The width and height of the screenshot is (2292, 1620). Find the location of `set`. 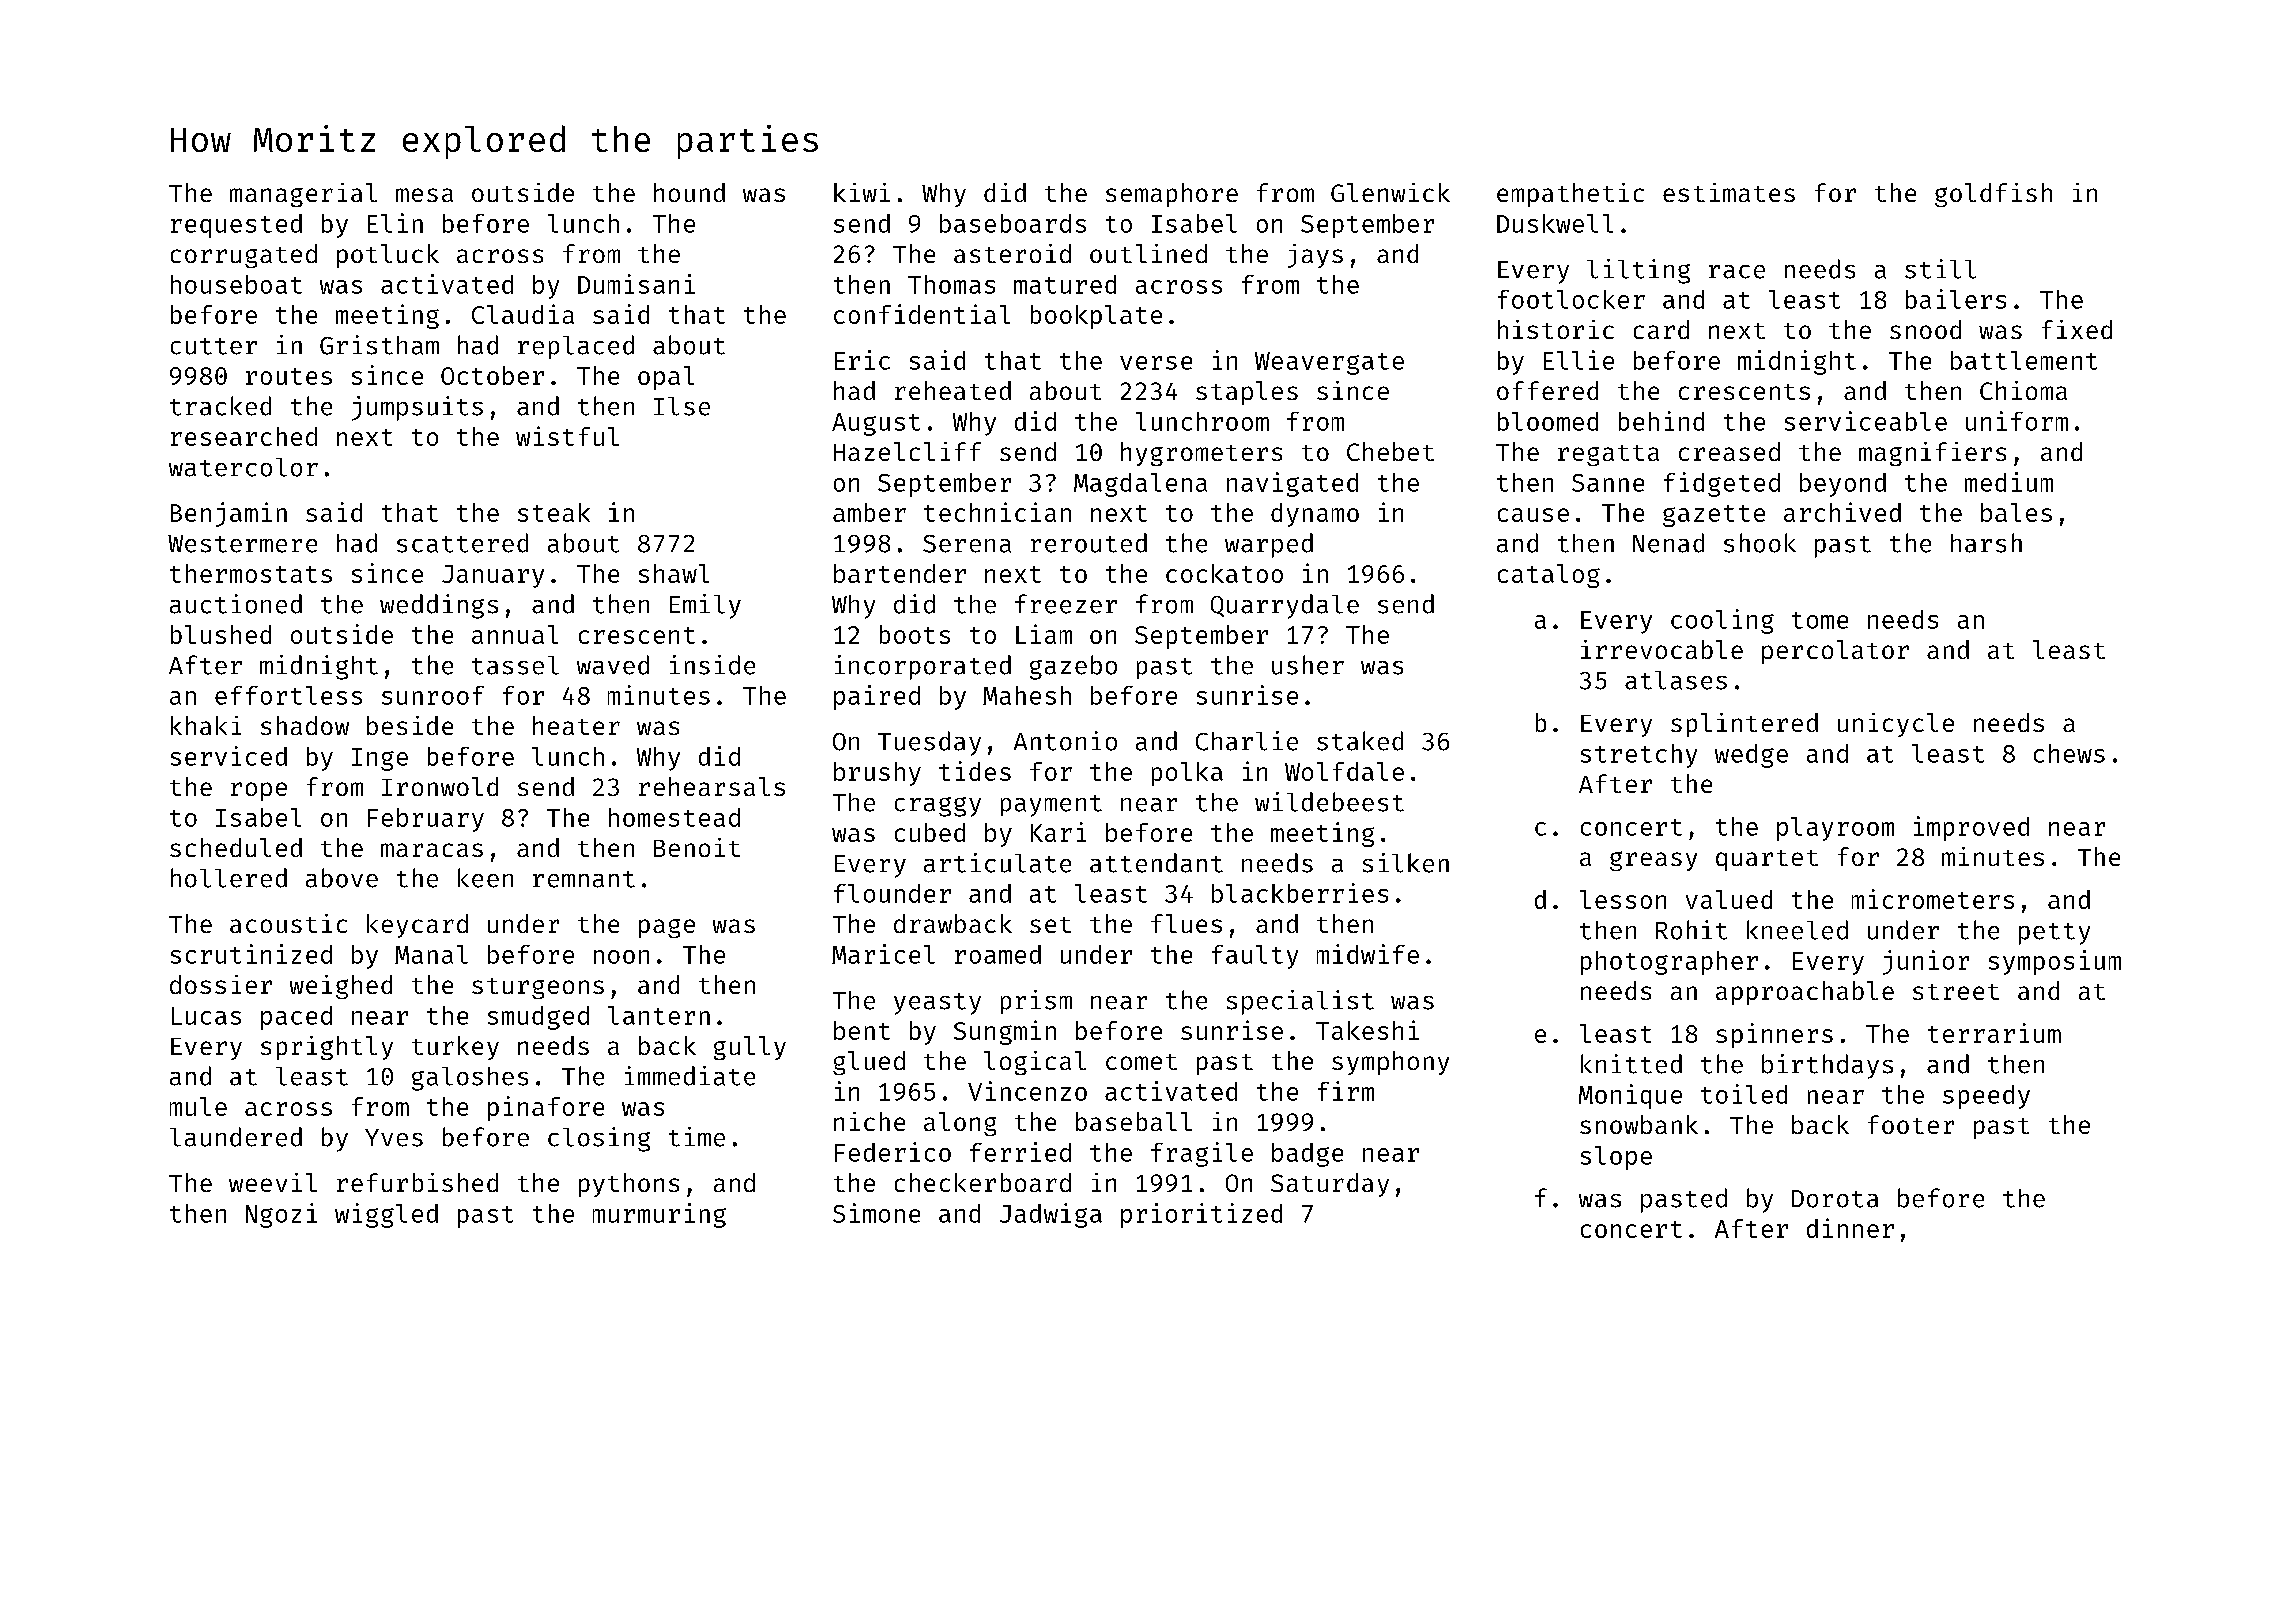

set is located at coordinates (1050, 925).
